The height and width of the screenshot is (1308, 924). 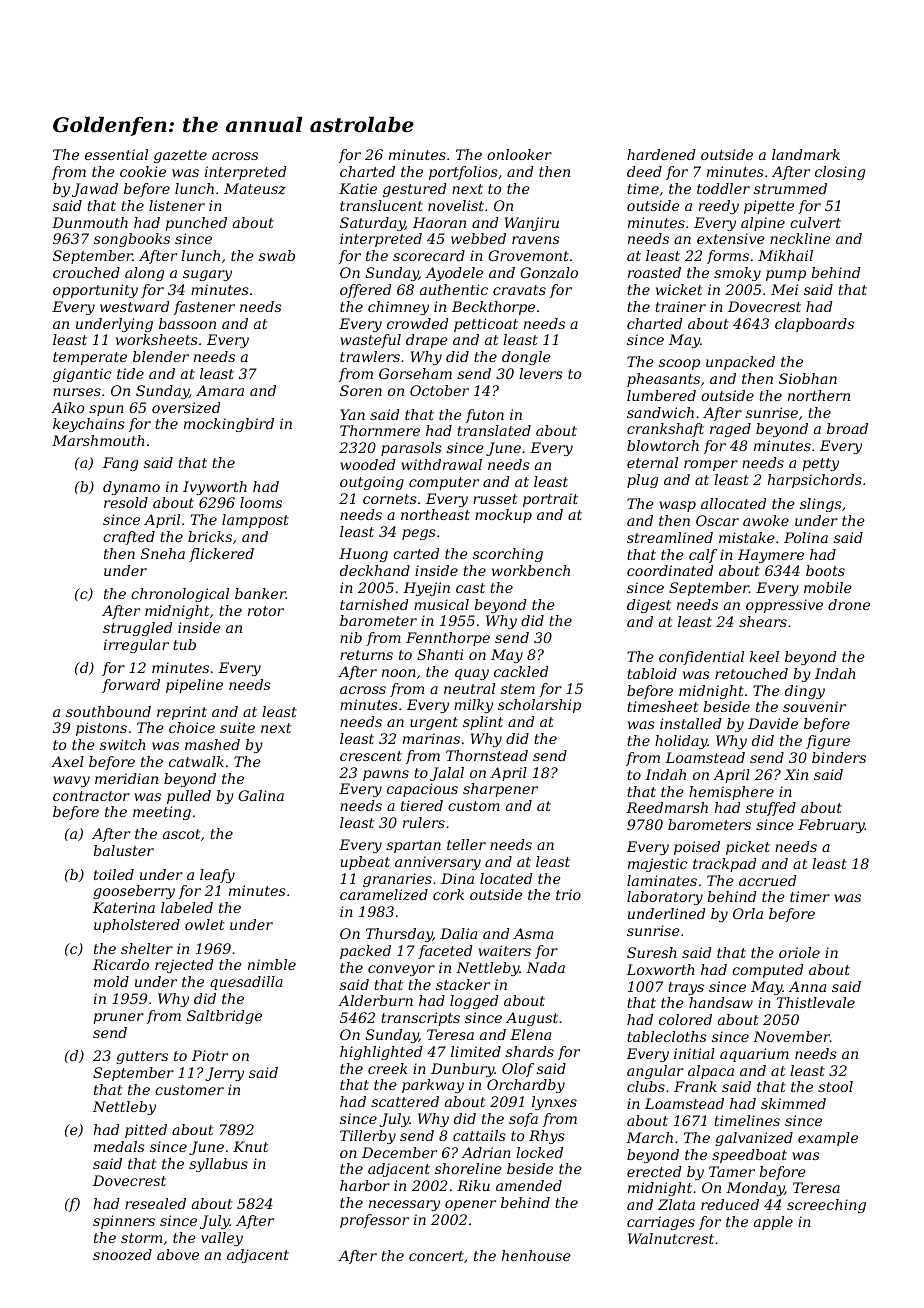 What do you see at coordinates (95, 190) in the screenshot?
I see `Jawad` at bounding box center [95, 190].
